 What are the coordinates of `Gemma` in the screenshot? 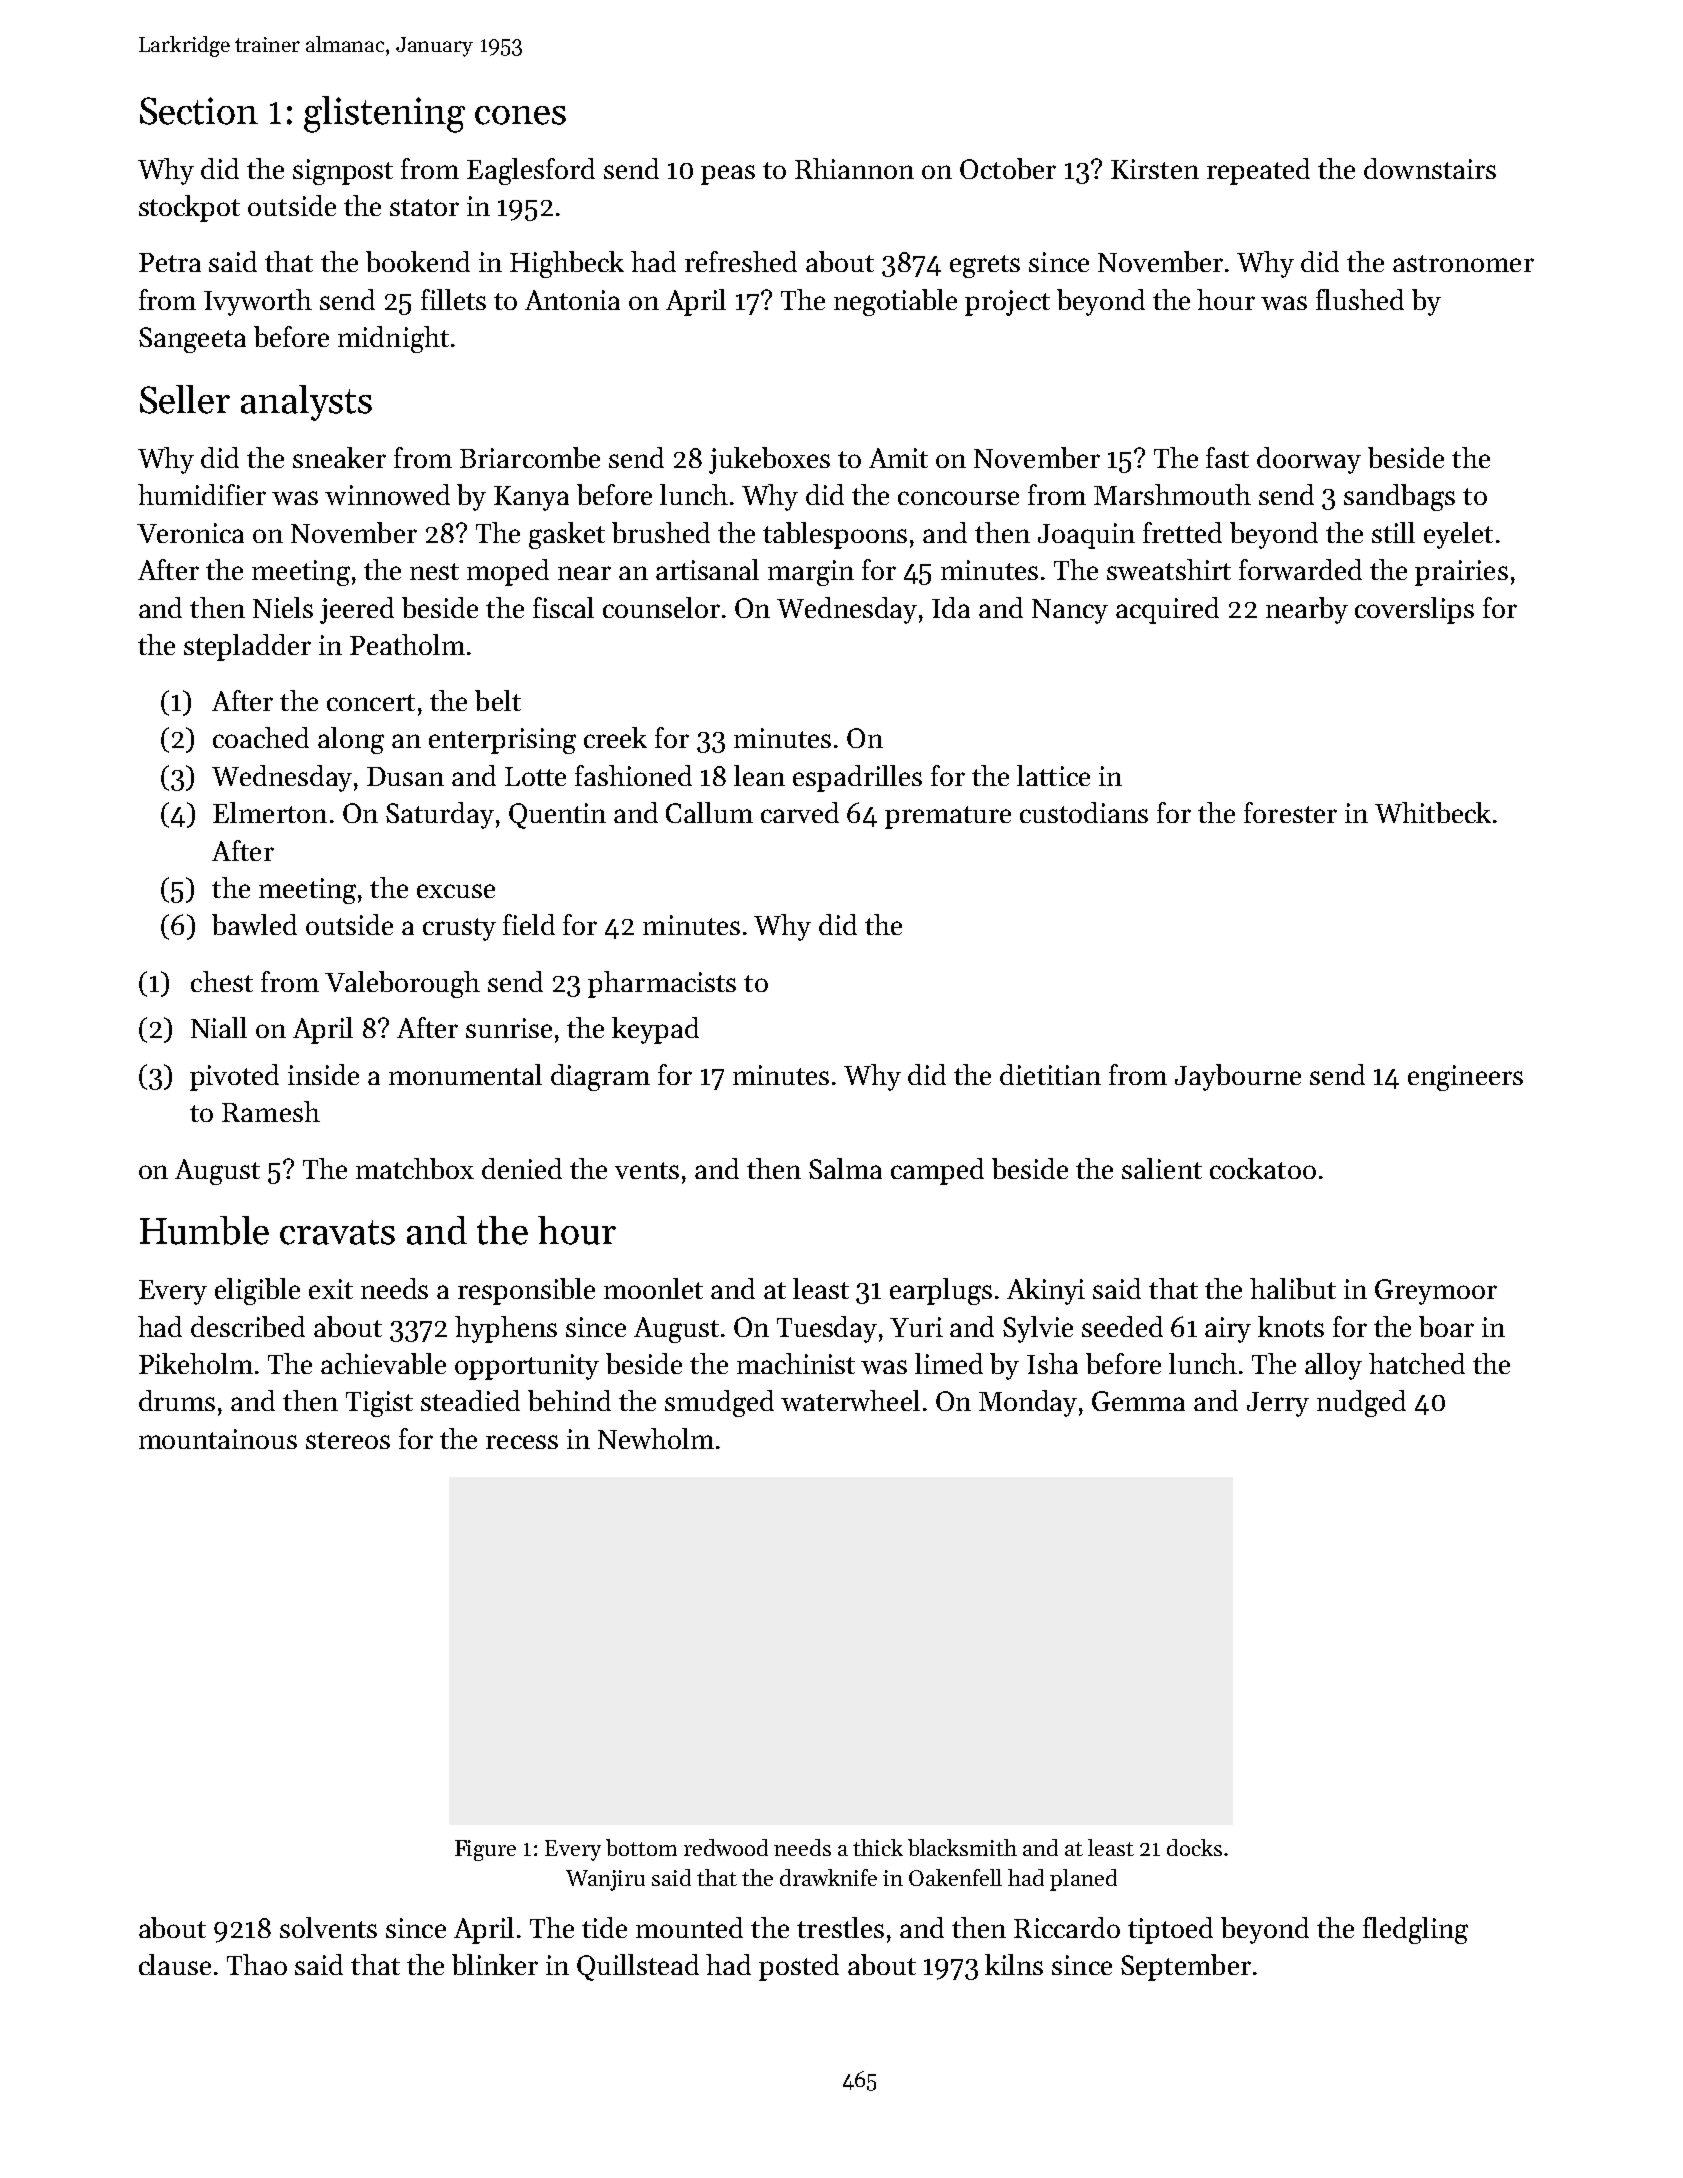 It's located at (1138, 1401).
